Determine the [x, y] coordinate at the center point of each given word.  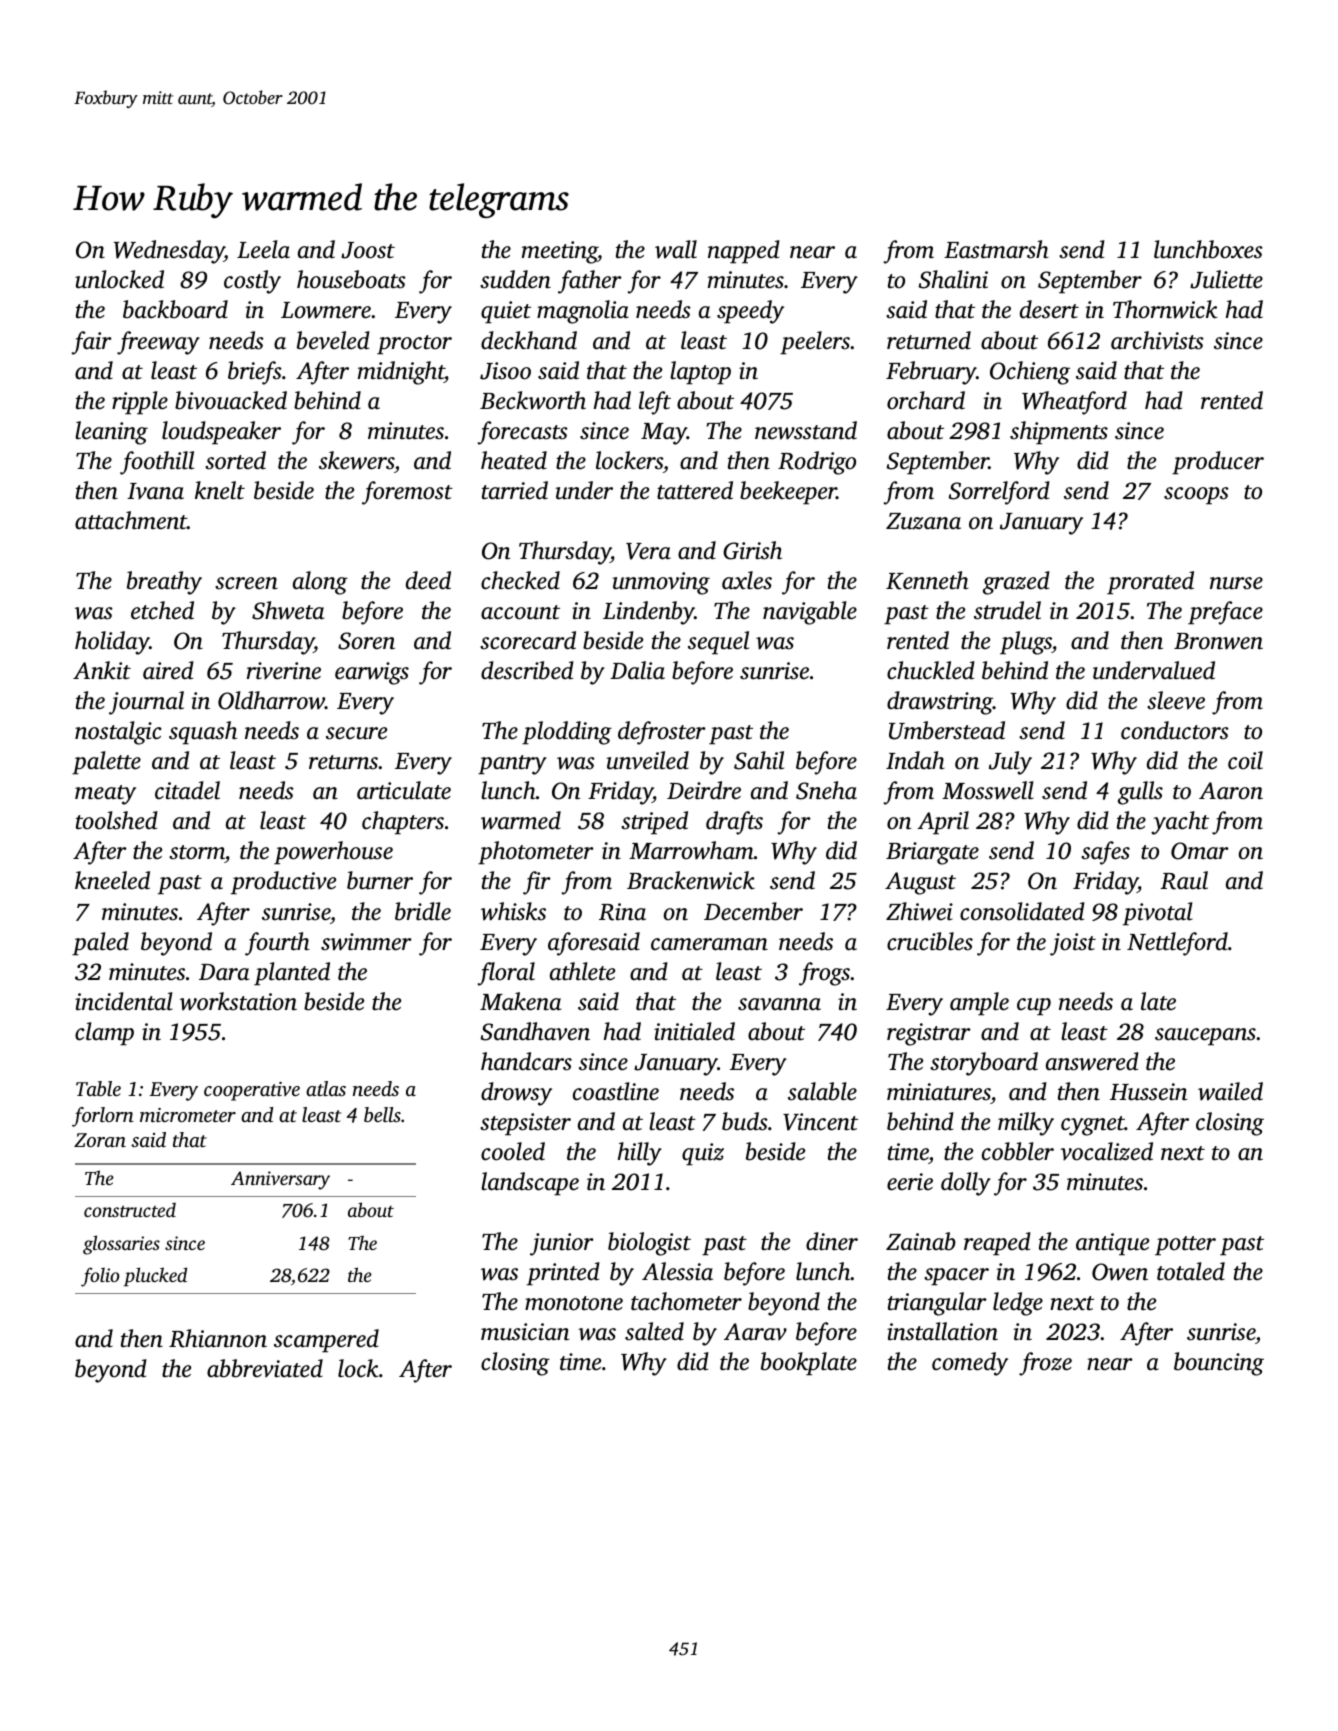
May [664, 434]
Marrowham [691, 850]
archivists [1157, 340]
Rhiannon [218, 1338]
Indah [915, 760]
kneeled [112, 880]
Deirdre [704, 790]
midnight [401, 373]
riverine [284, 671]
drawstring [940, 703]
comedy [970, 1364]
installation [942, 1331]
